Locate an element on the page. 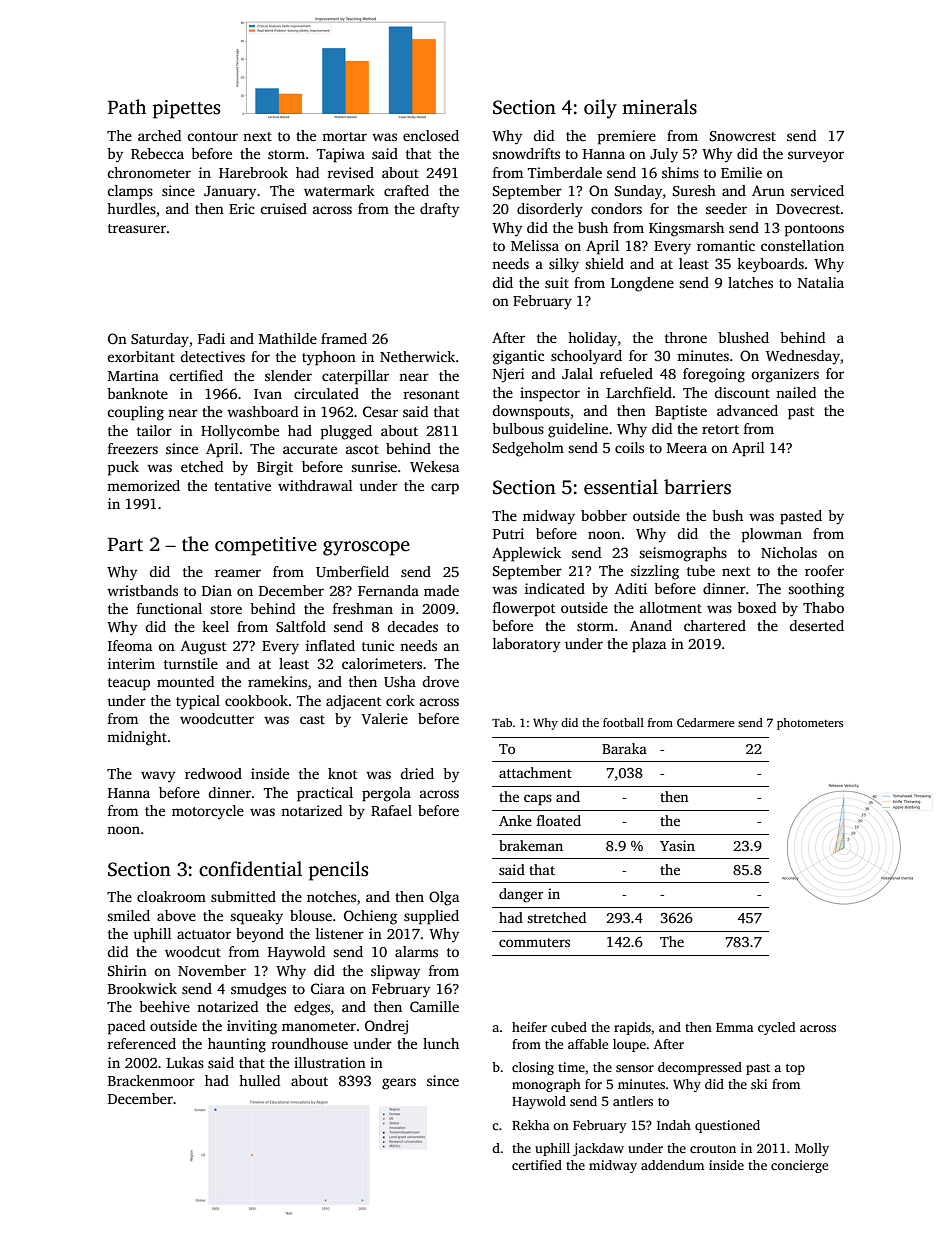  turnstile is located at coordinates (191, 663).
